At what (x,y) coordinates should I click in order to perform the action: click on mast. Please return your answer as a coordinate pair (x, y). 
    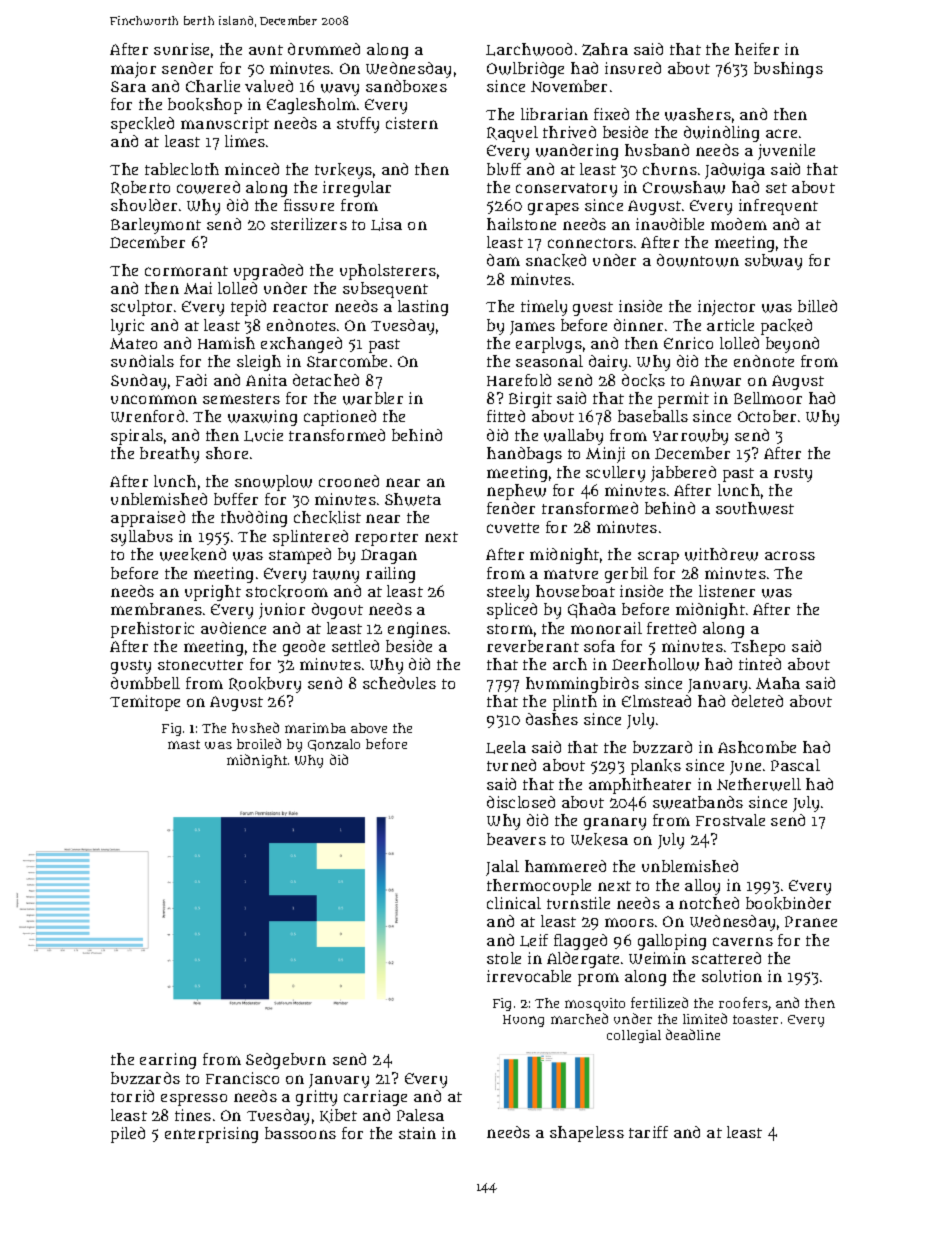
    Looking at the image, I should click on (184, 744).
